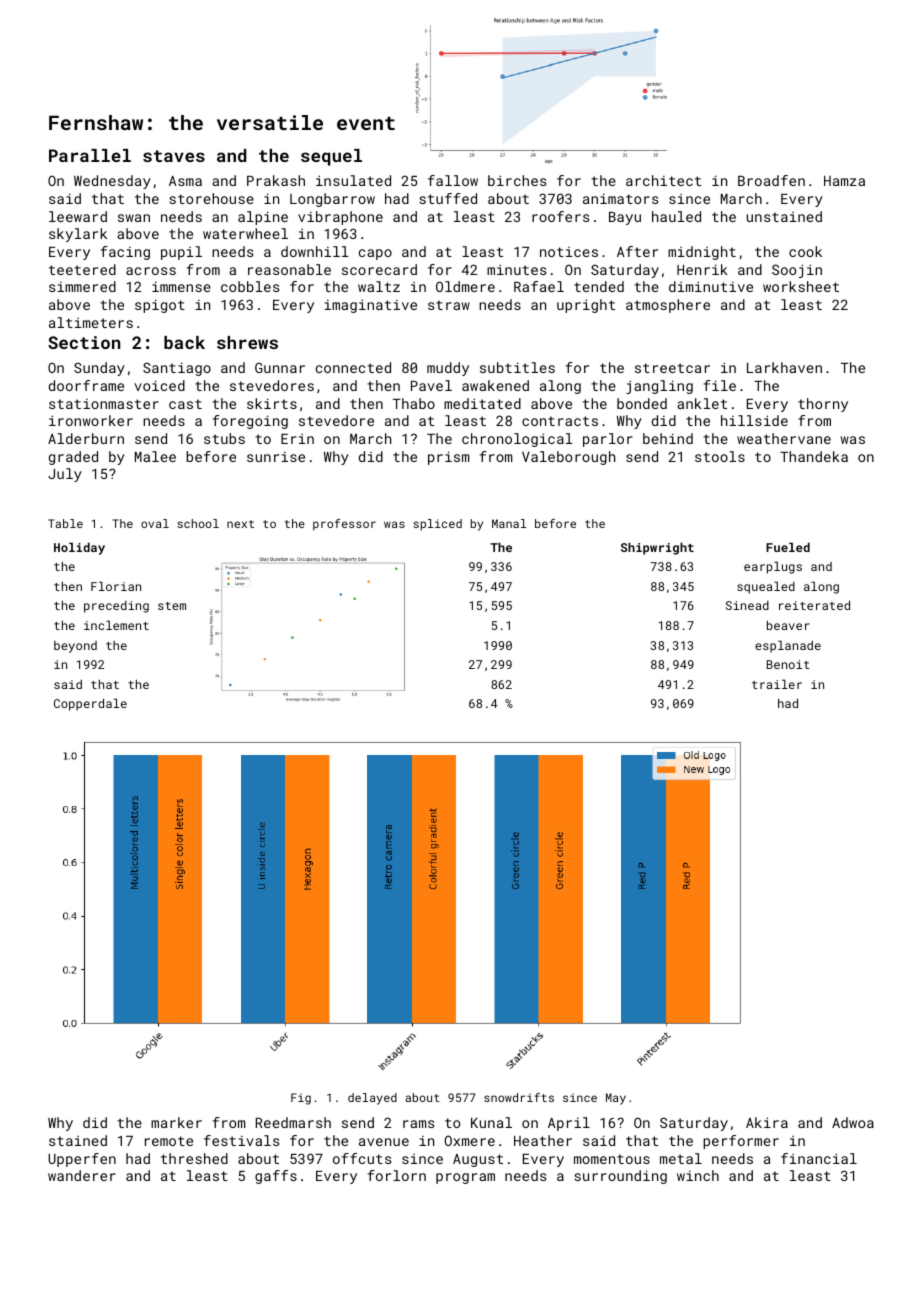 Image resolution: width=924 pixels, height=1308 pixels. Describe the element at coordinates (90, 704) in the page. I see `Copperdale` at that location.
